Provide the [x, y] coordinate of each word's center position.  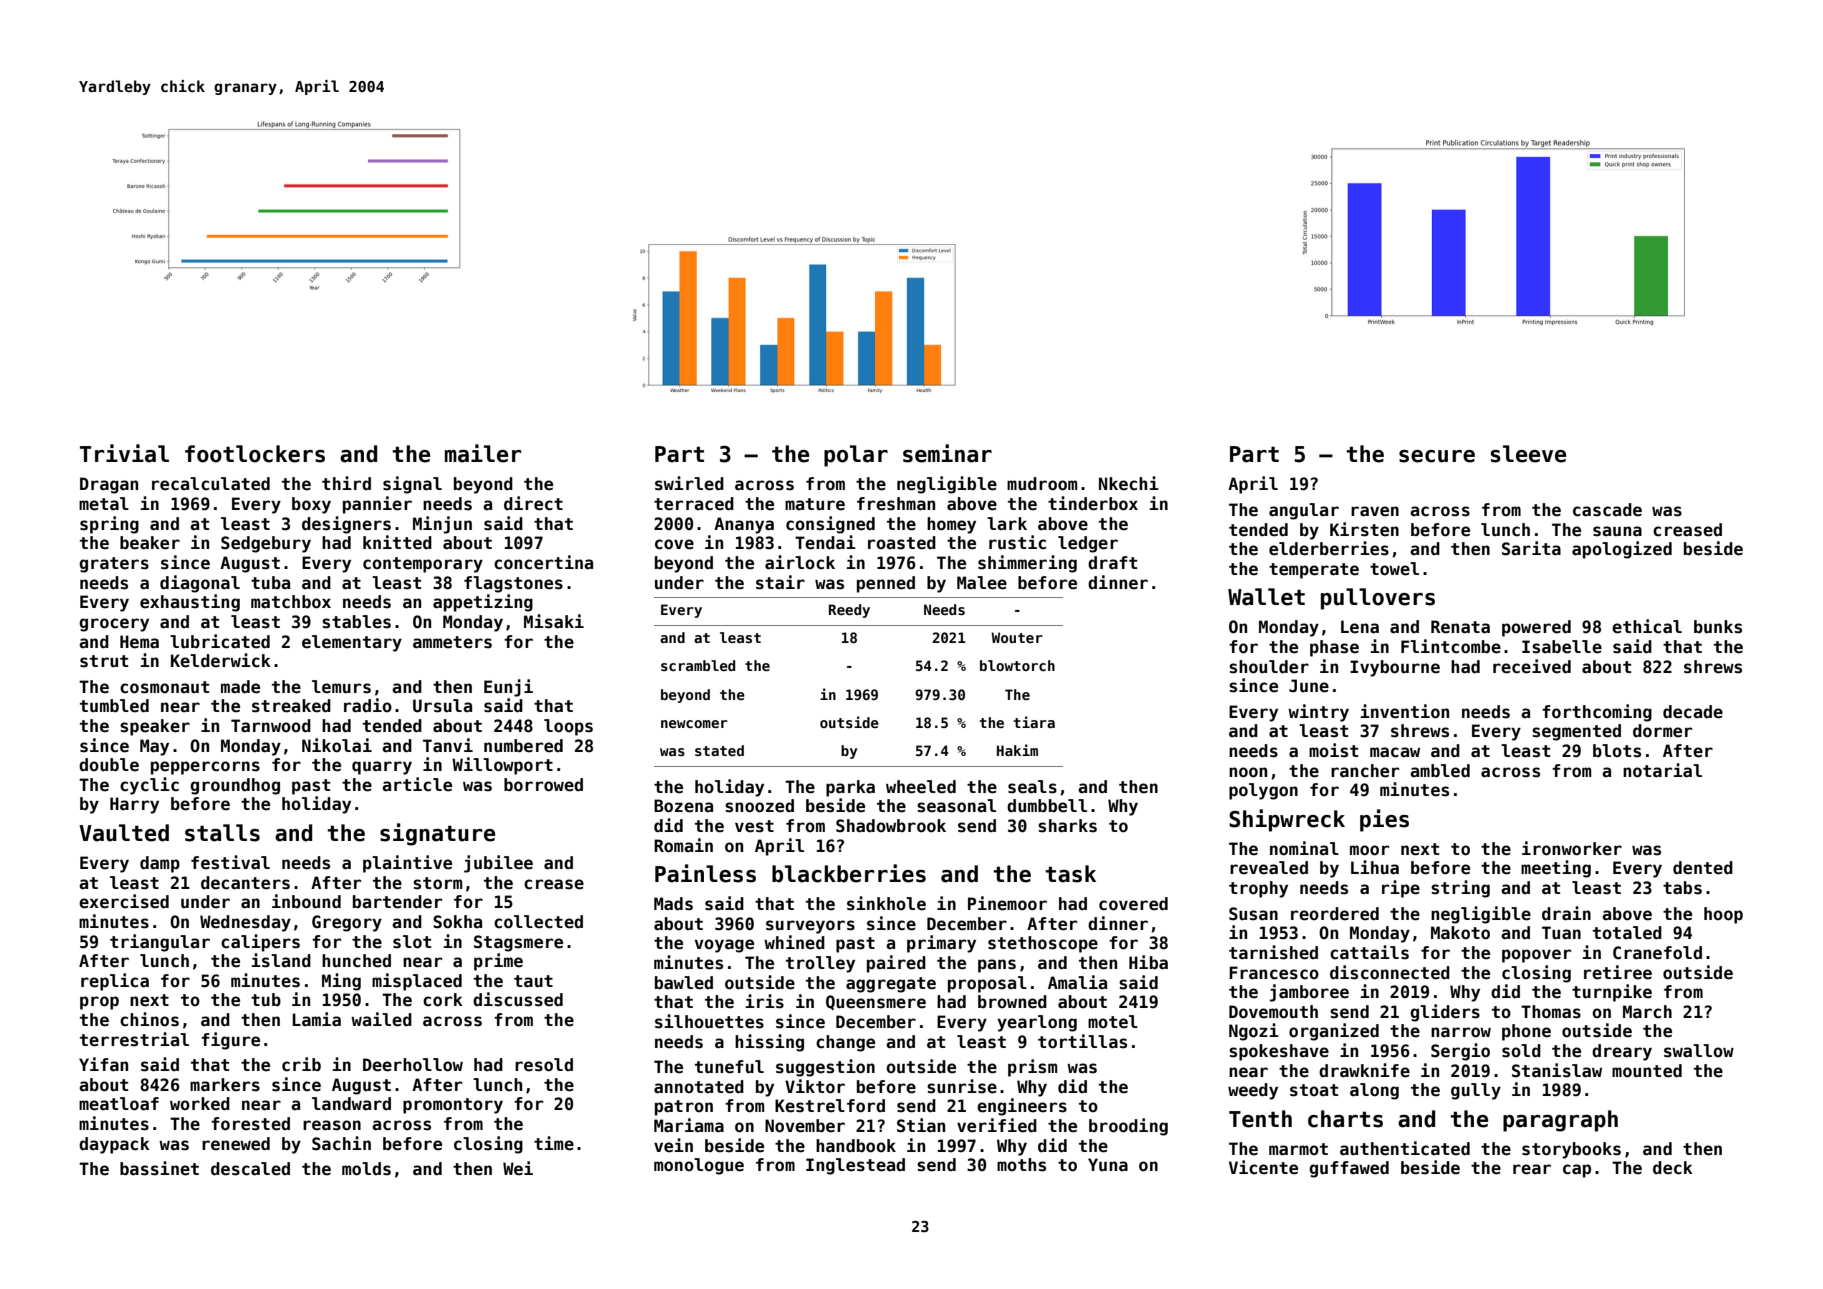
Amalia [1077, 982]
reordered [1335, 914]
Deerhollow [413, 1065]
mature [815, 504]
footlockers [255, 454]
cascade [1607, 510]
